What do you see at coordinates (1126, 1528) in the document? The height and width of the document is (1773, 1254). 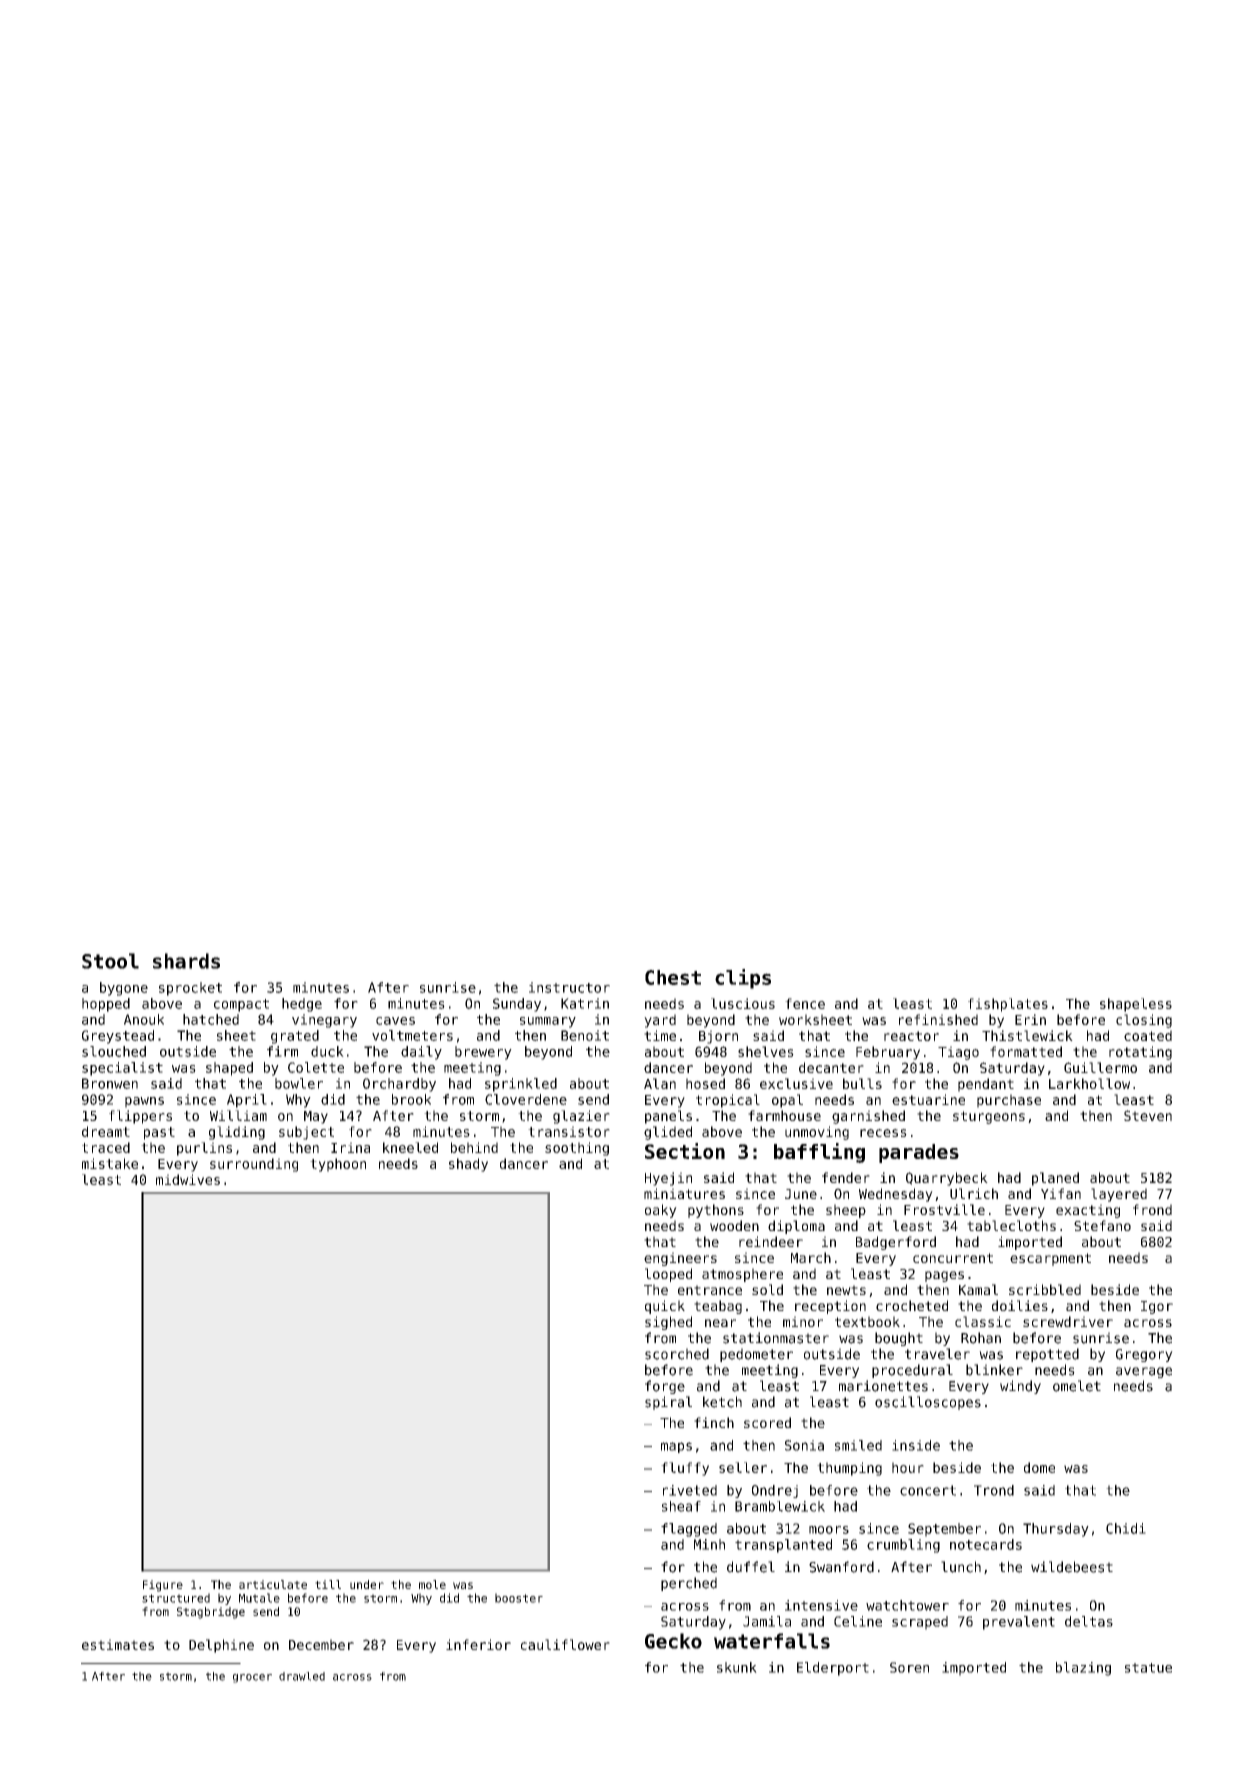 I see `Chidi` at bounding box center [1126, 1528].
